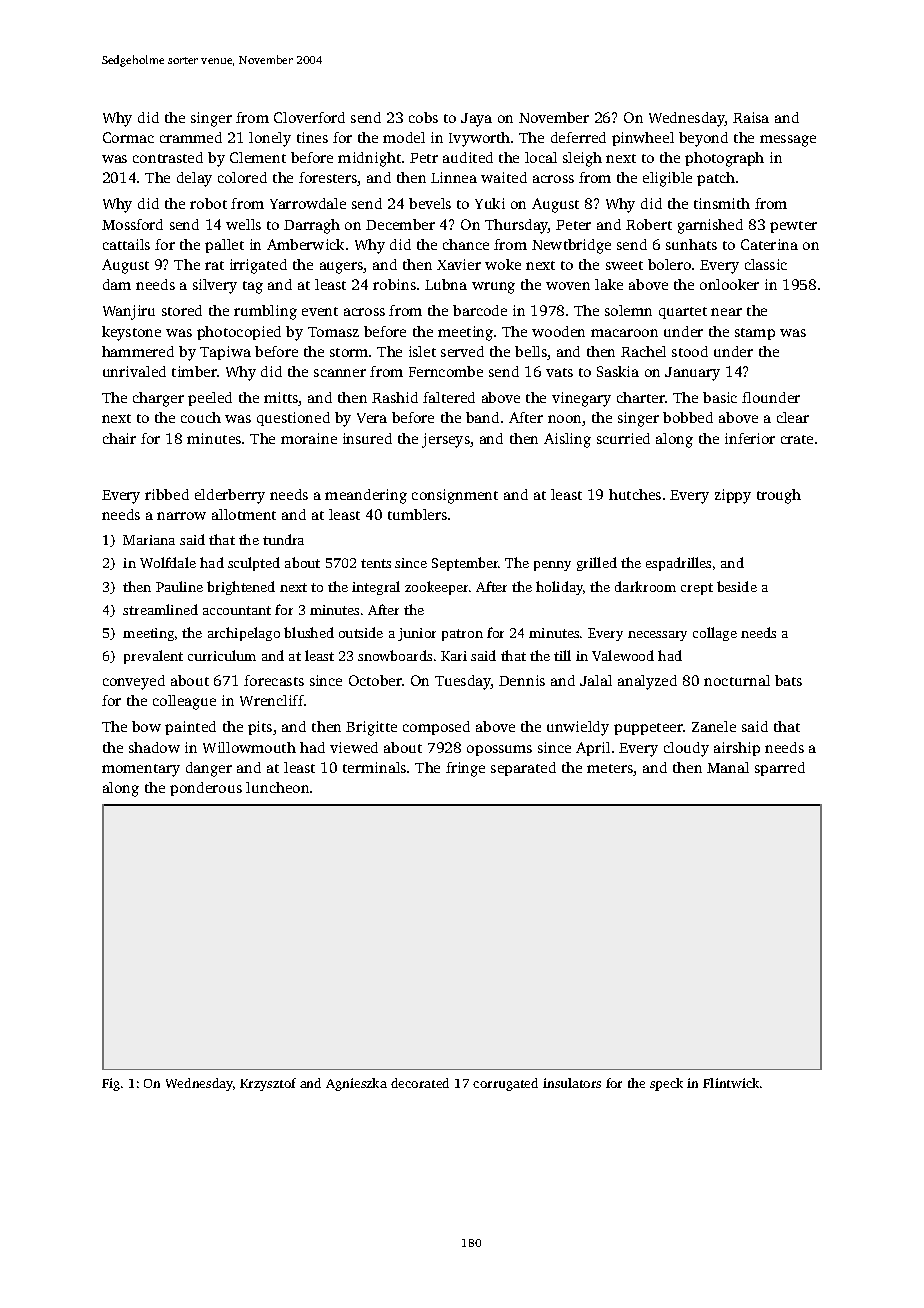 This screenshot has width=924, height=1308. Describe the element at coordinates (141, 770) in the screenshot. I see `momentary` at that location.
